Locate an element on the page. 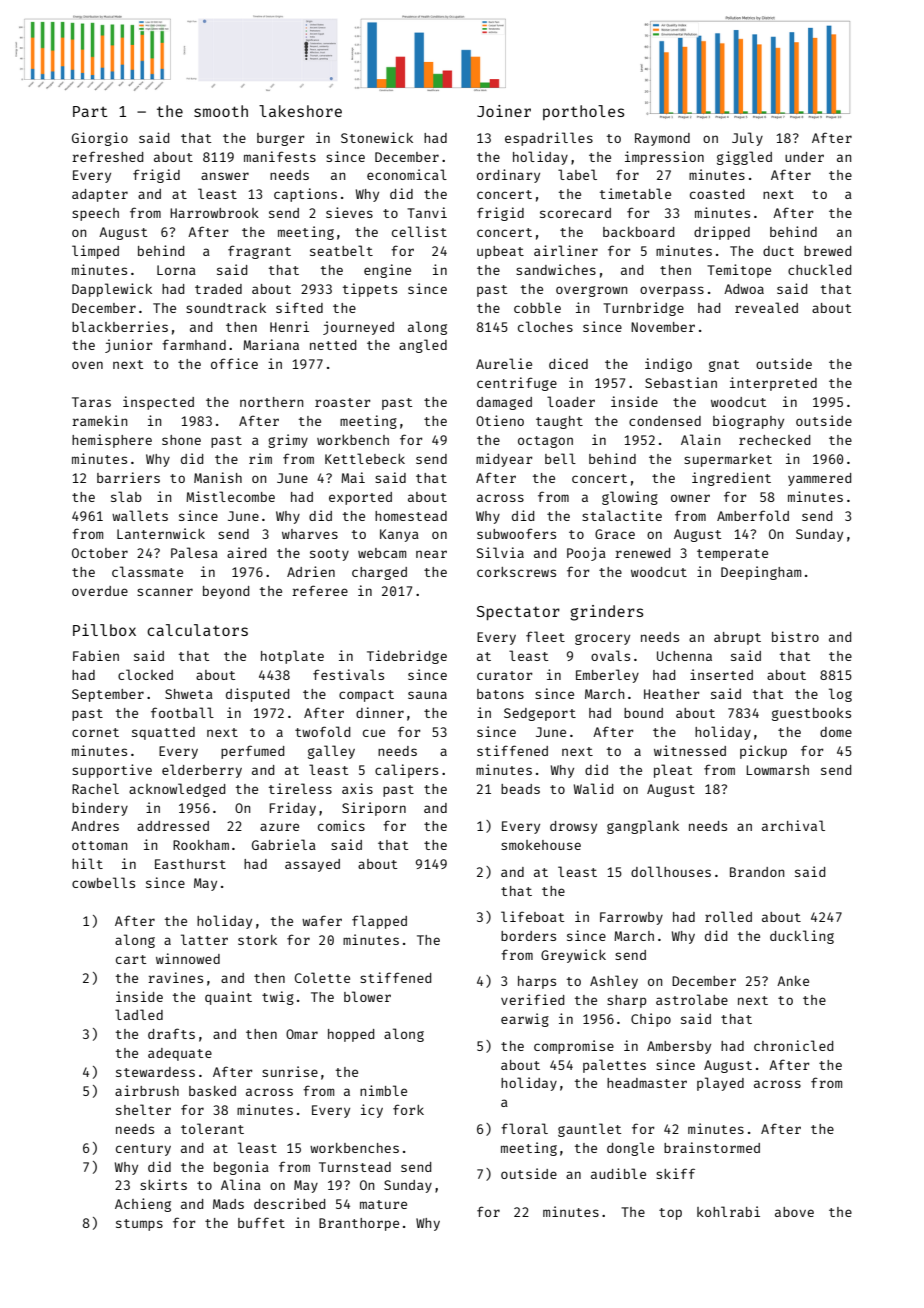 The width and height of the page is (924, 1308). glowing is located at coordinates (630, 498).
